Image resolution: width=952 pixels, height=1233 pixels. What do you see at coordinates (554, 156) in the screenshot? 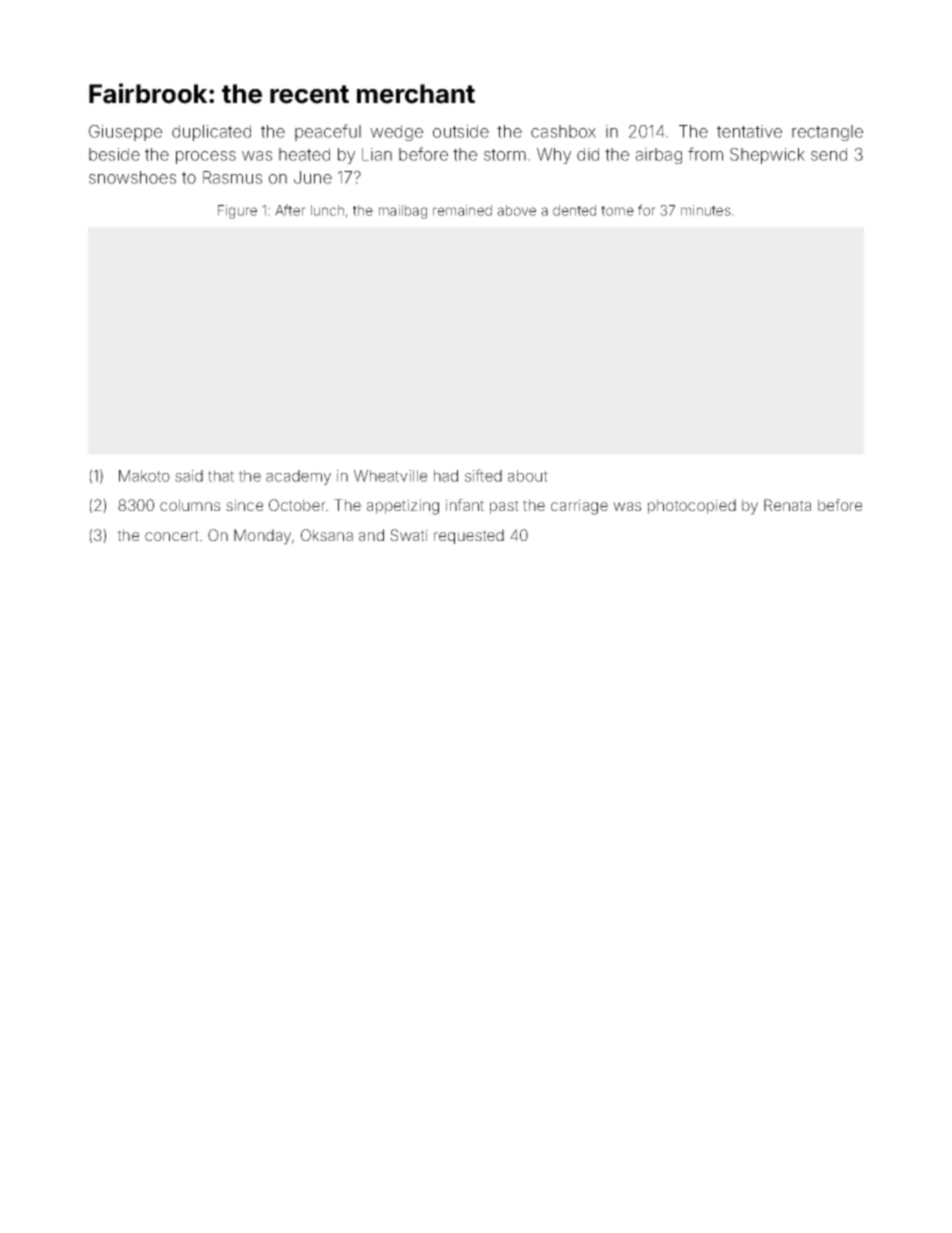
I see `Why` at bounding box center [554, 156].
